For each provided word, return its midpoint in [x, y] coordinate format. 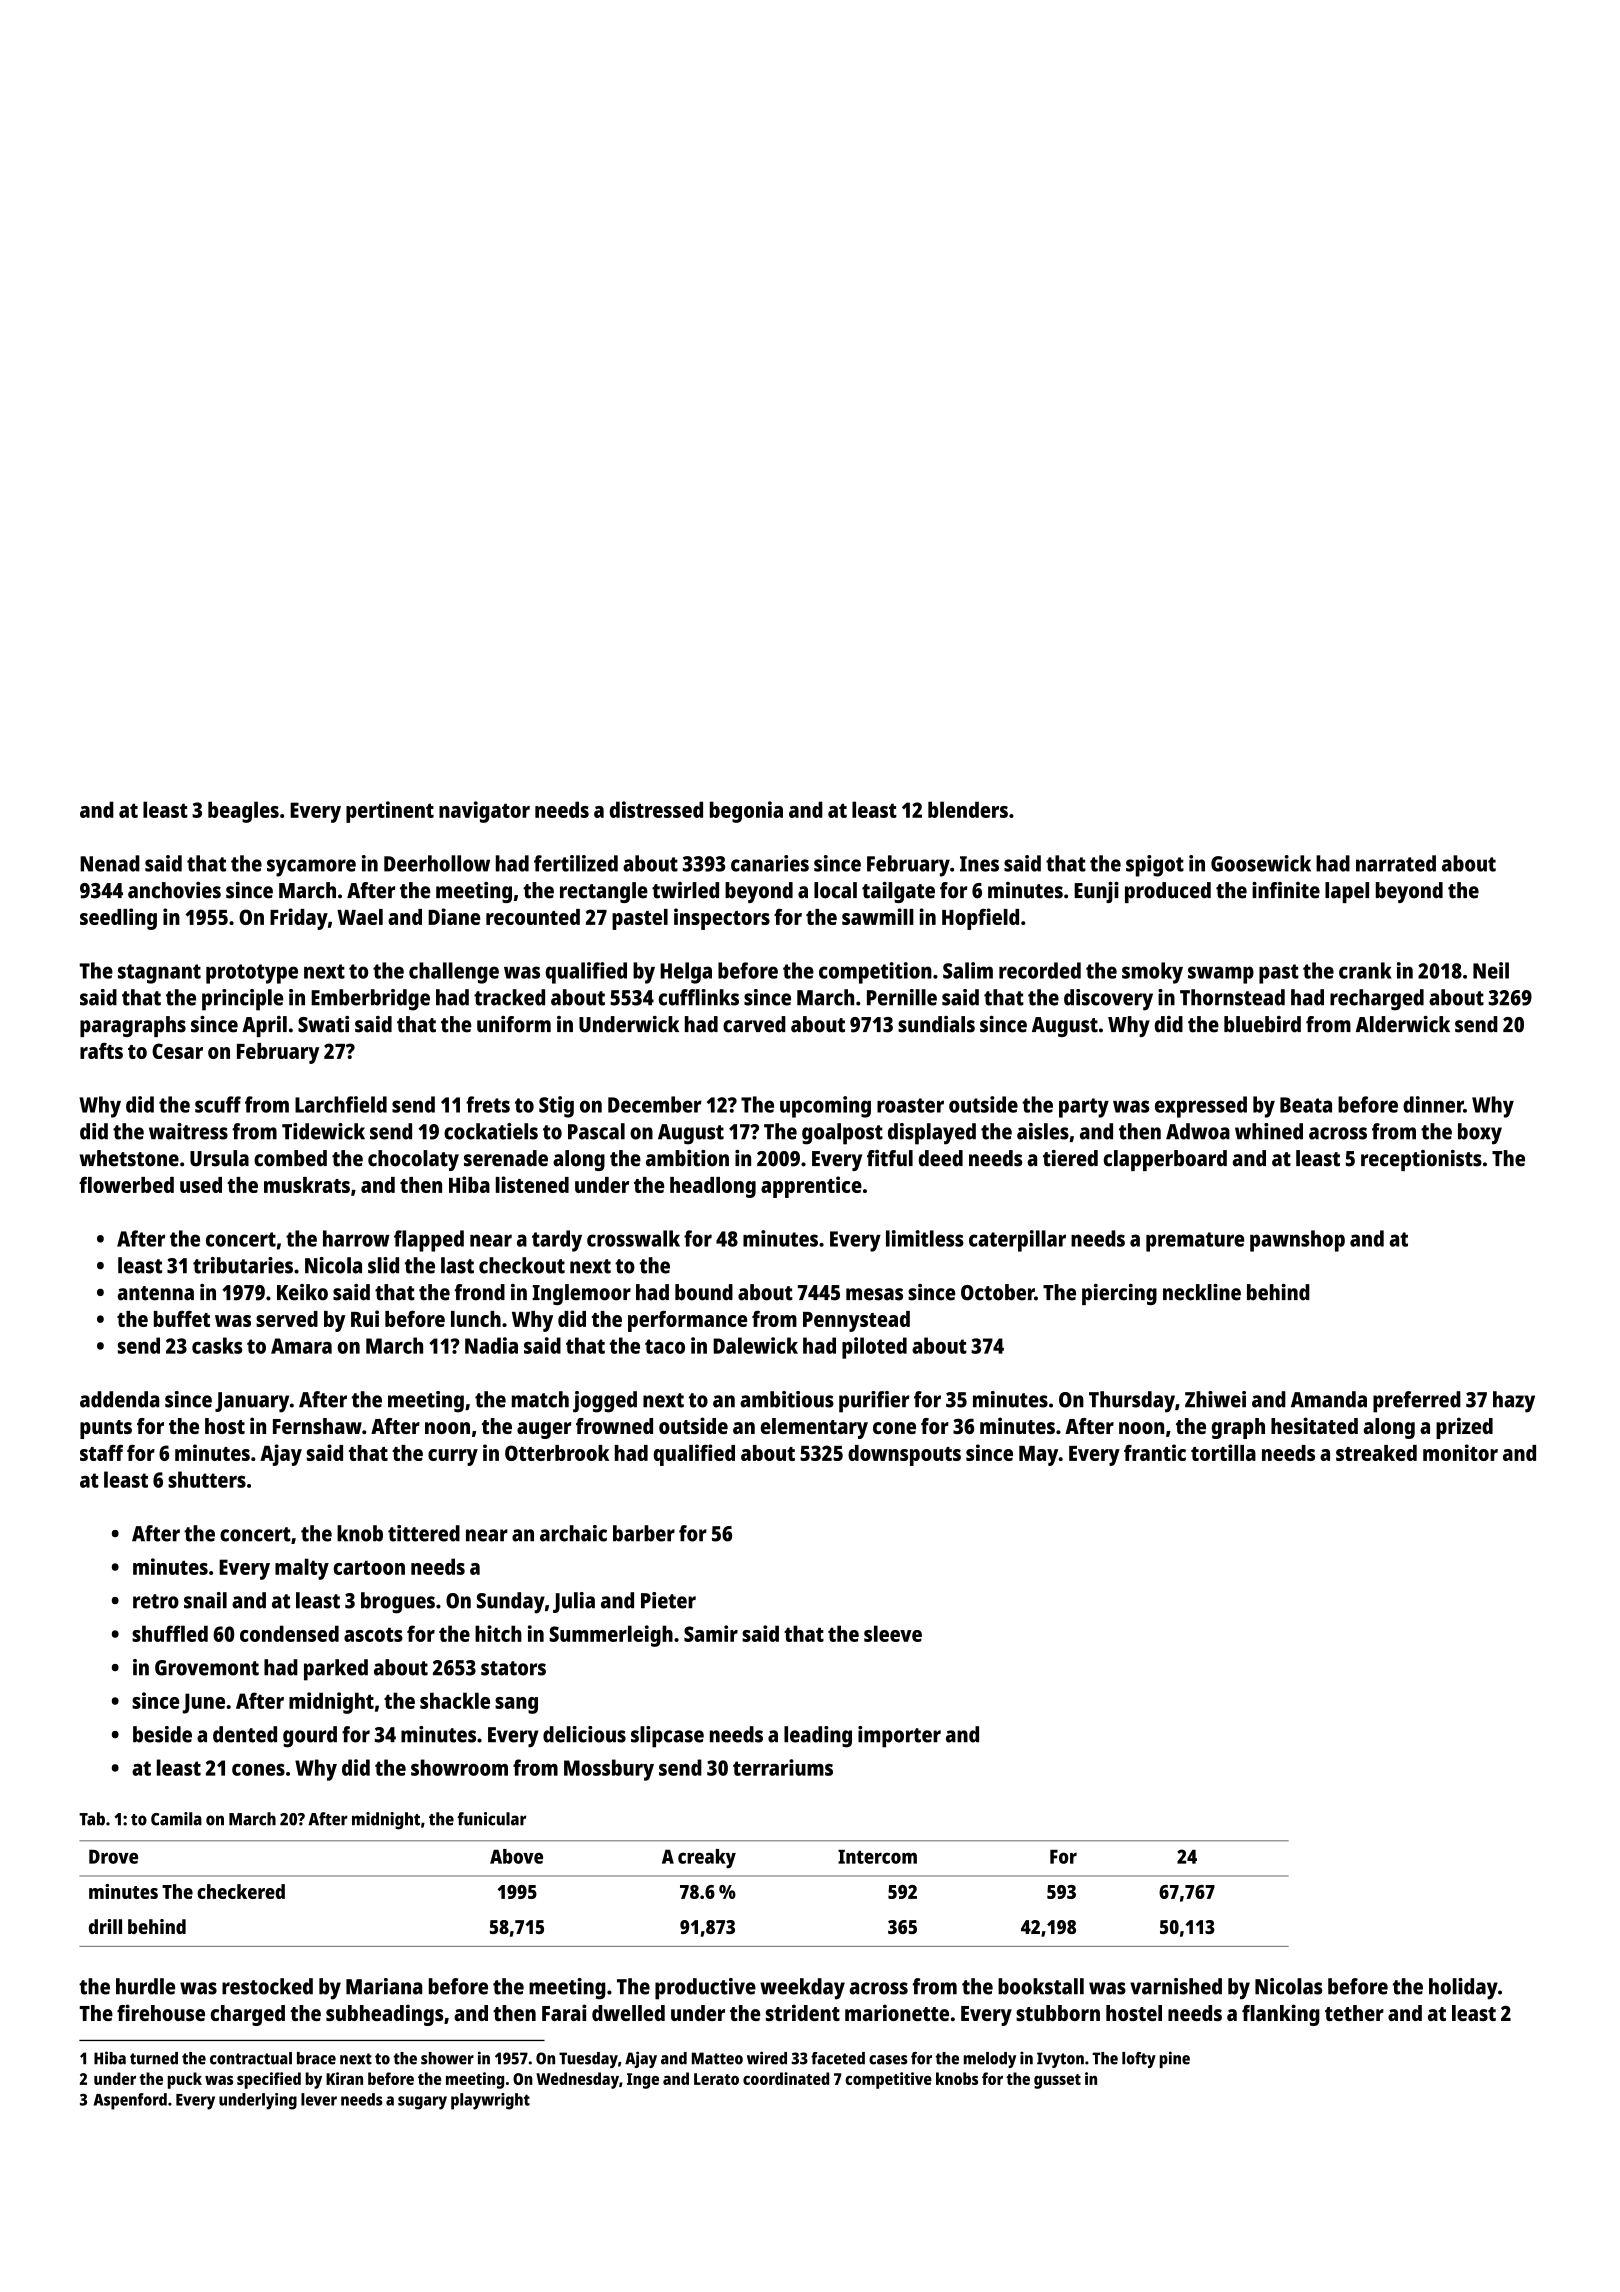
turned [154, 2058]
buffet [182, 1319]
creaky [707, 1859]
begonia [746, 812]
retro [156, 1601]
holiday [1463, 1989]
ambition [687, 1158]
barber [644, 1533]
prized [1464, 1428]
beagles [243, 812]
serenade [506, 1158]
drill [105, 1926]
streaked [1376, 1453]
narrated [1396, 863]
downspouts [904, 1455]
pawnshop [1297, 1241]
